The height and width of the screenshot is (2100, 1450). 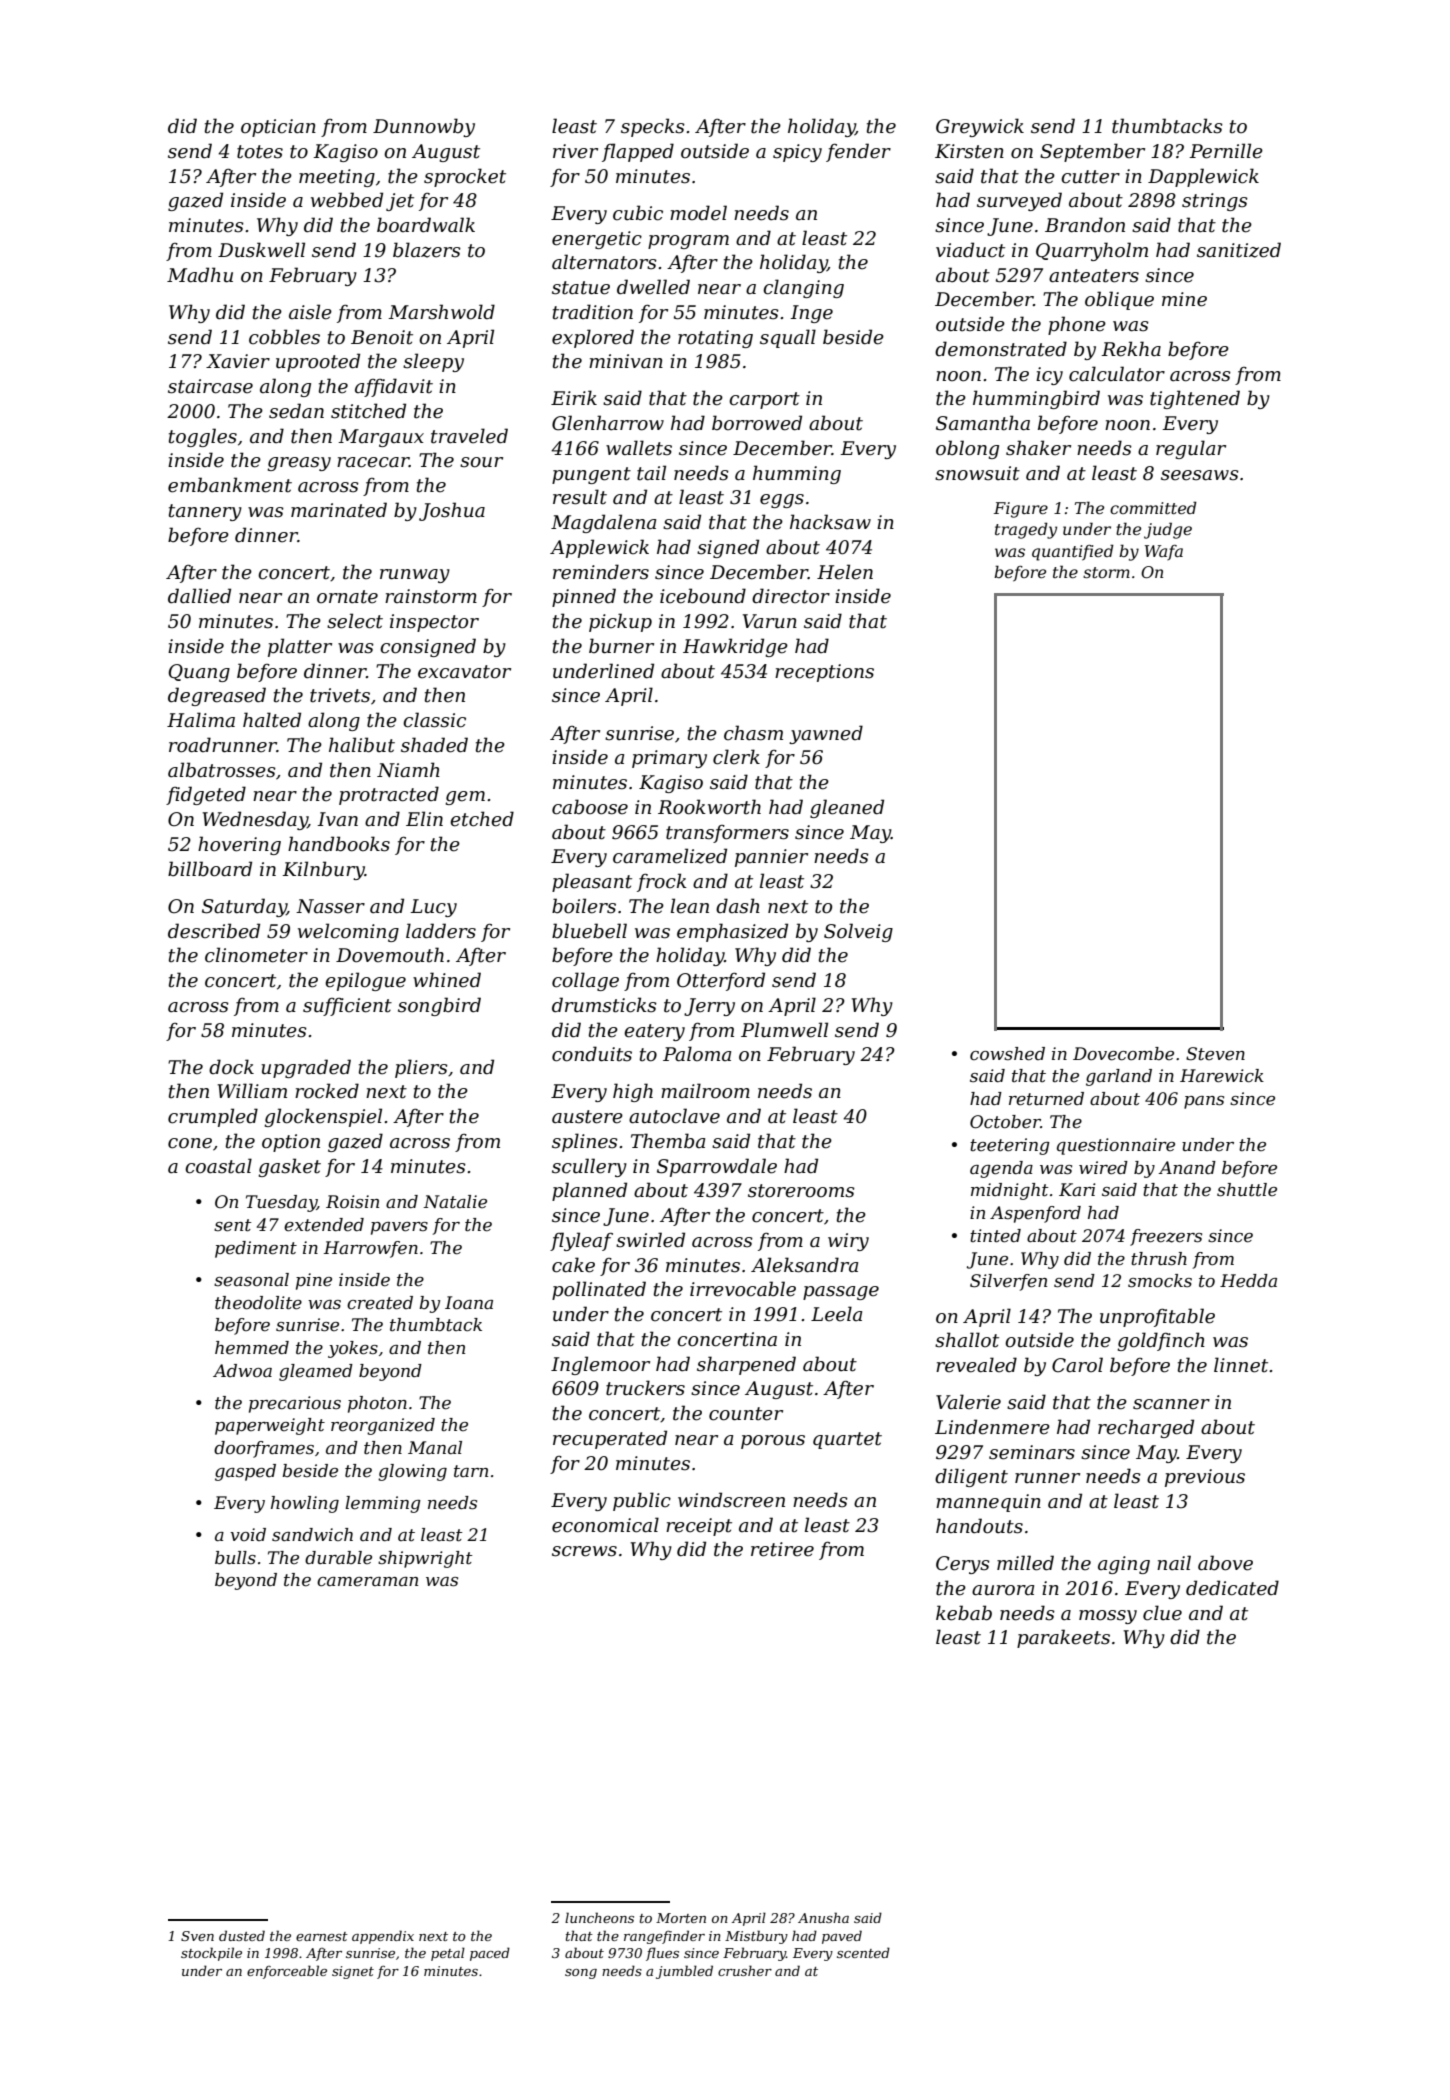 What do you see at coordinates (721, 981) in the screenshot?
I see `Otterford` at bounding box center [721, 981].
